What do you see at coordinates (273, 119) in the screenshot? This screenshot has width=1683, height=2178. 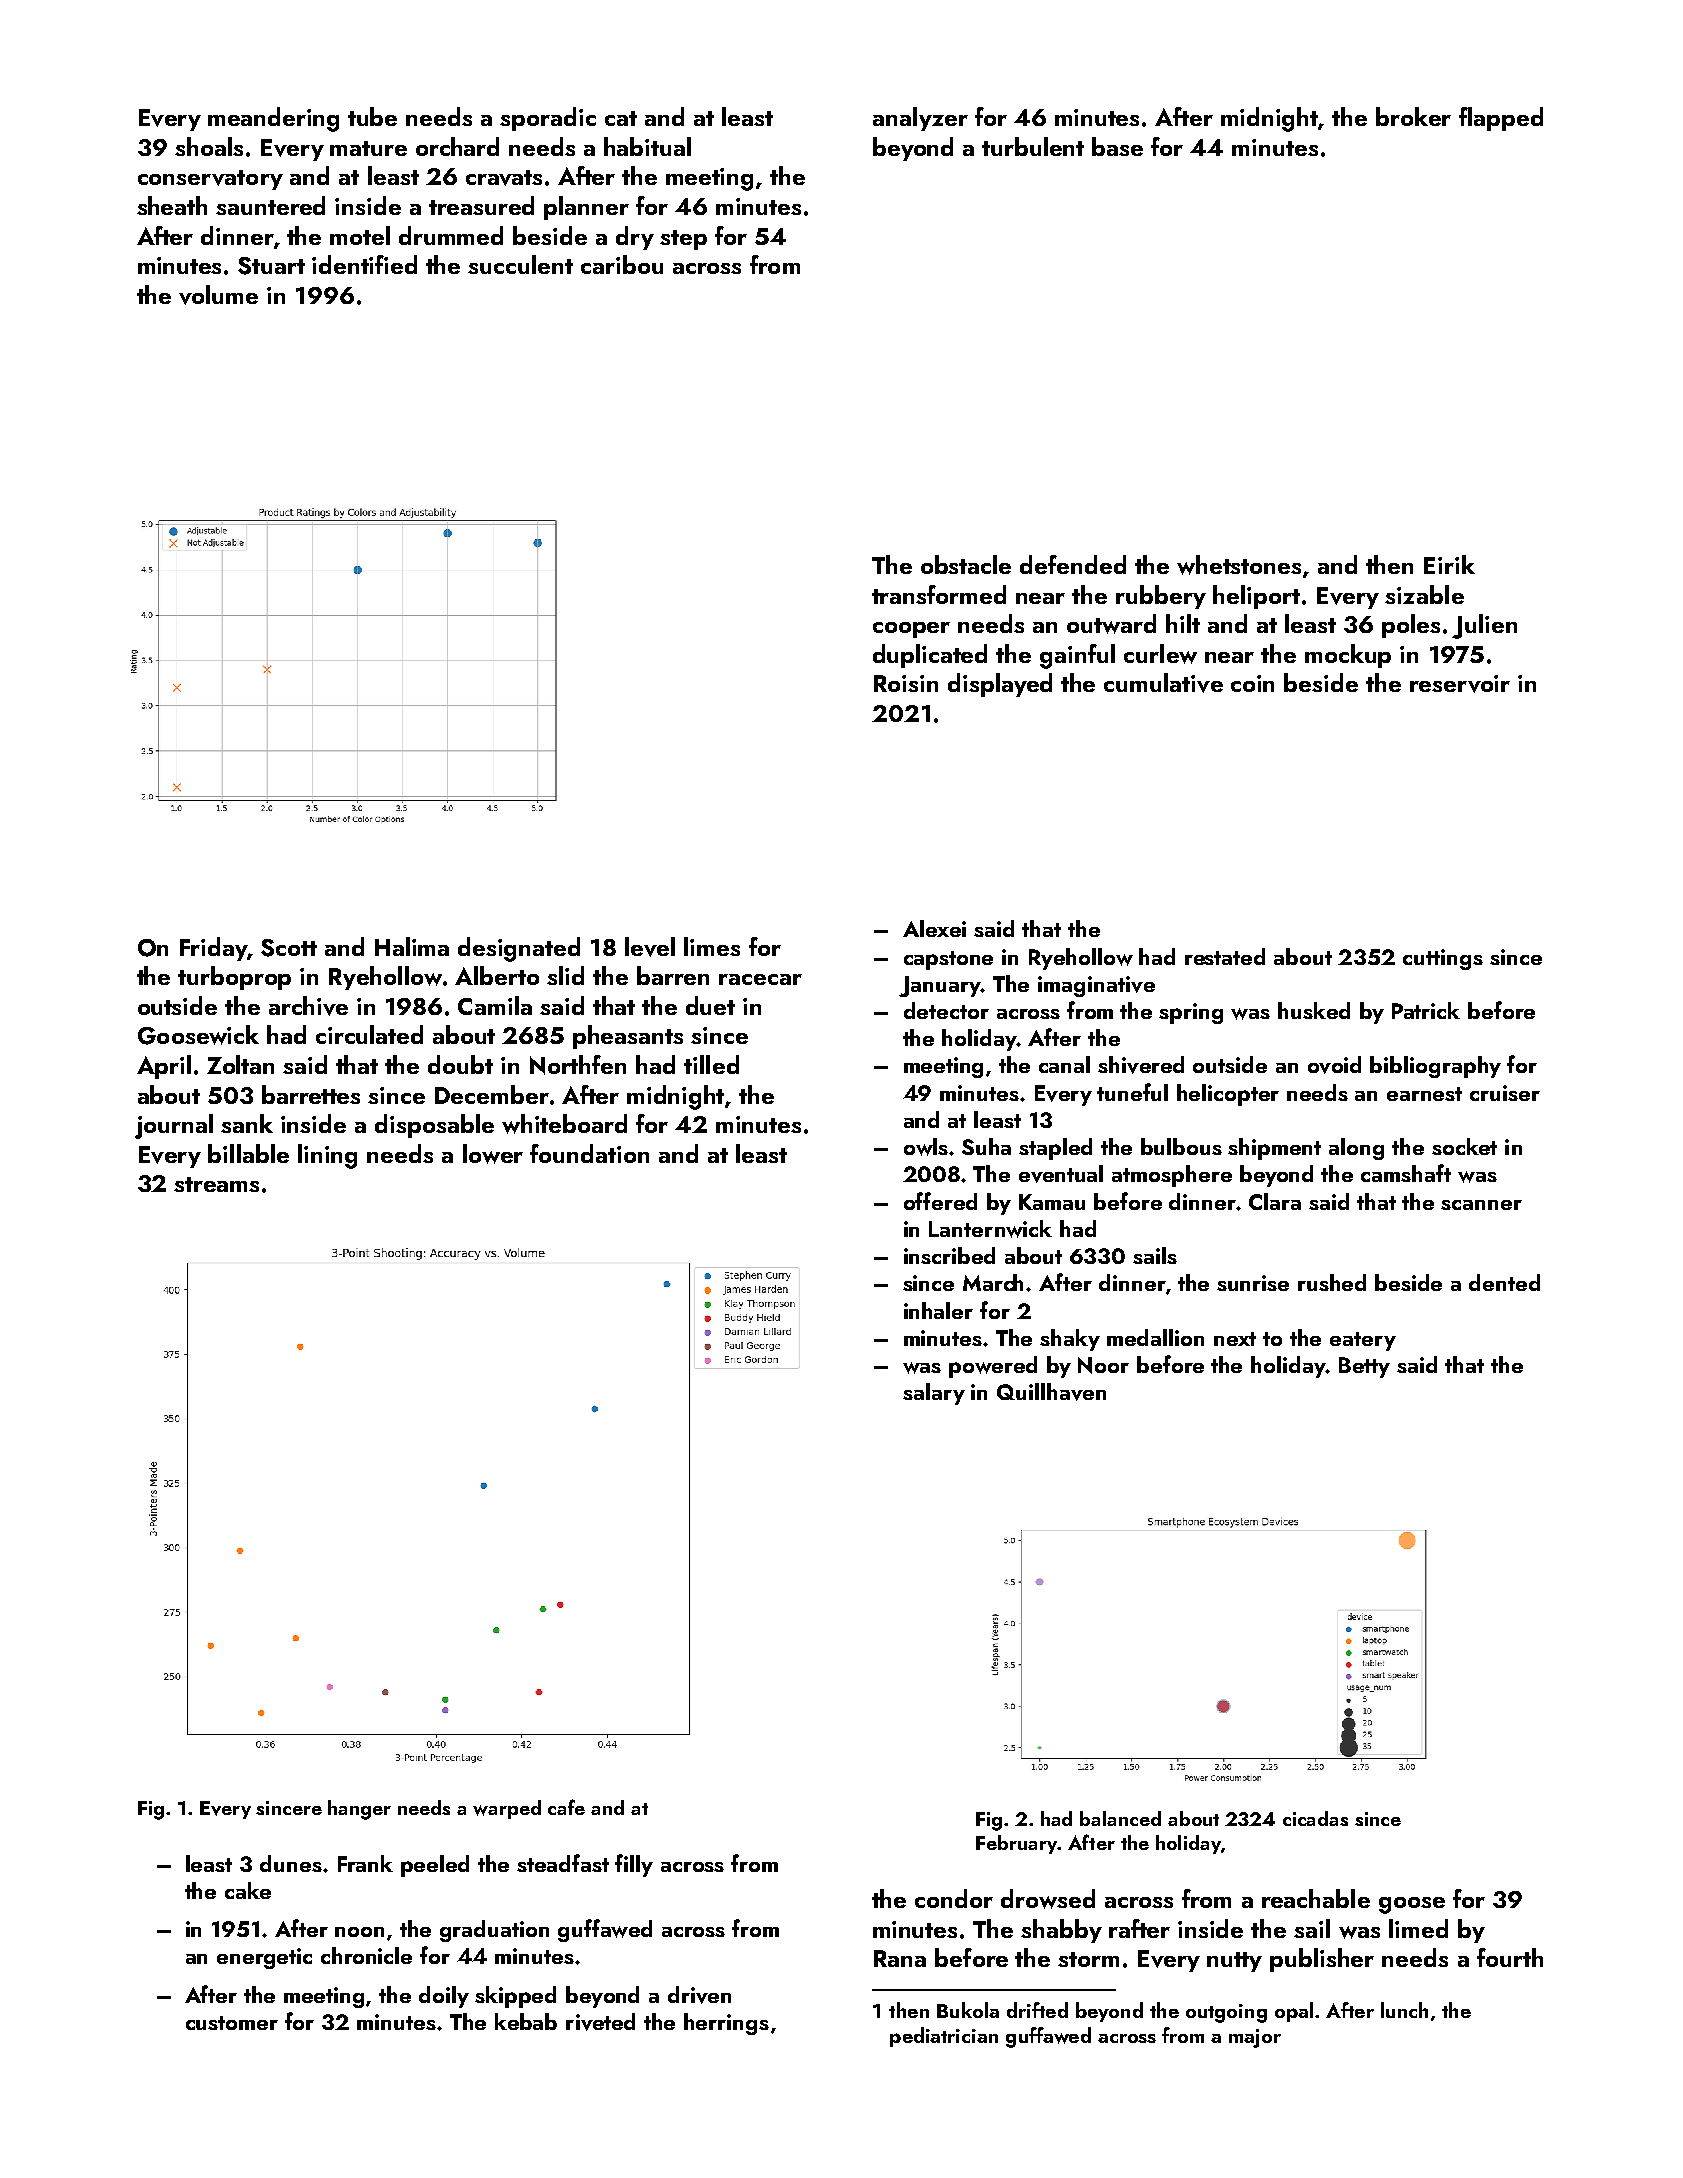 I see `meandering` at bounding box center [273, 119].
